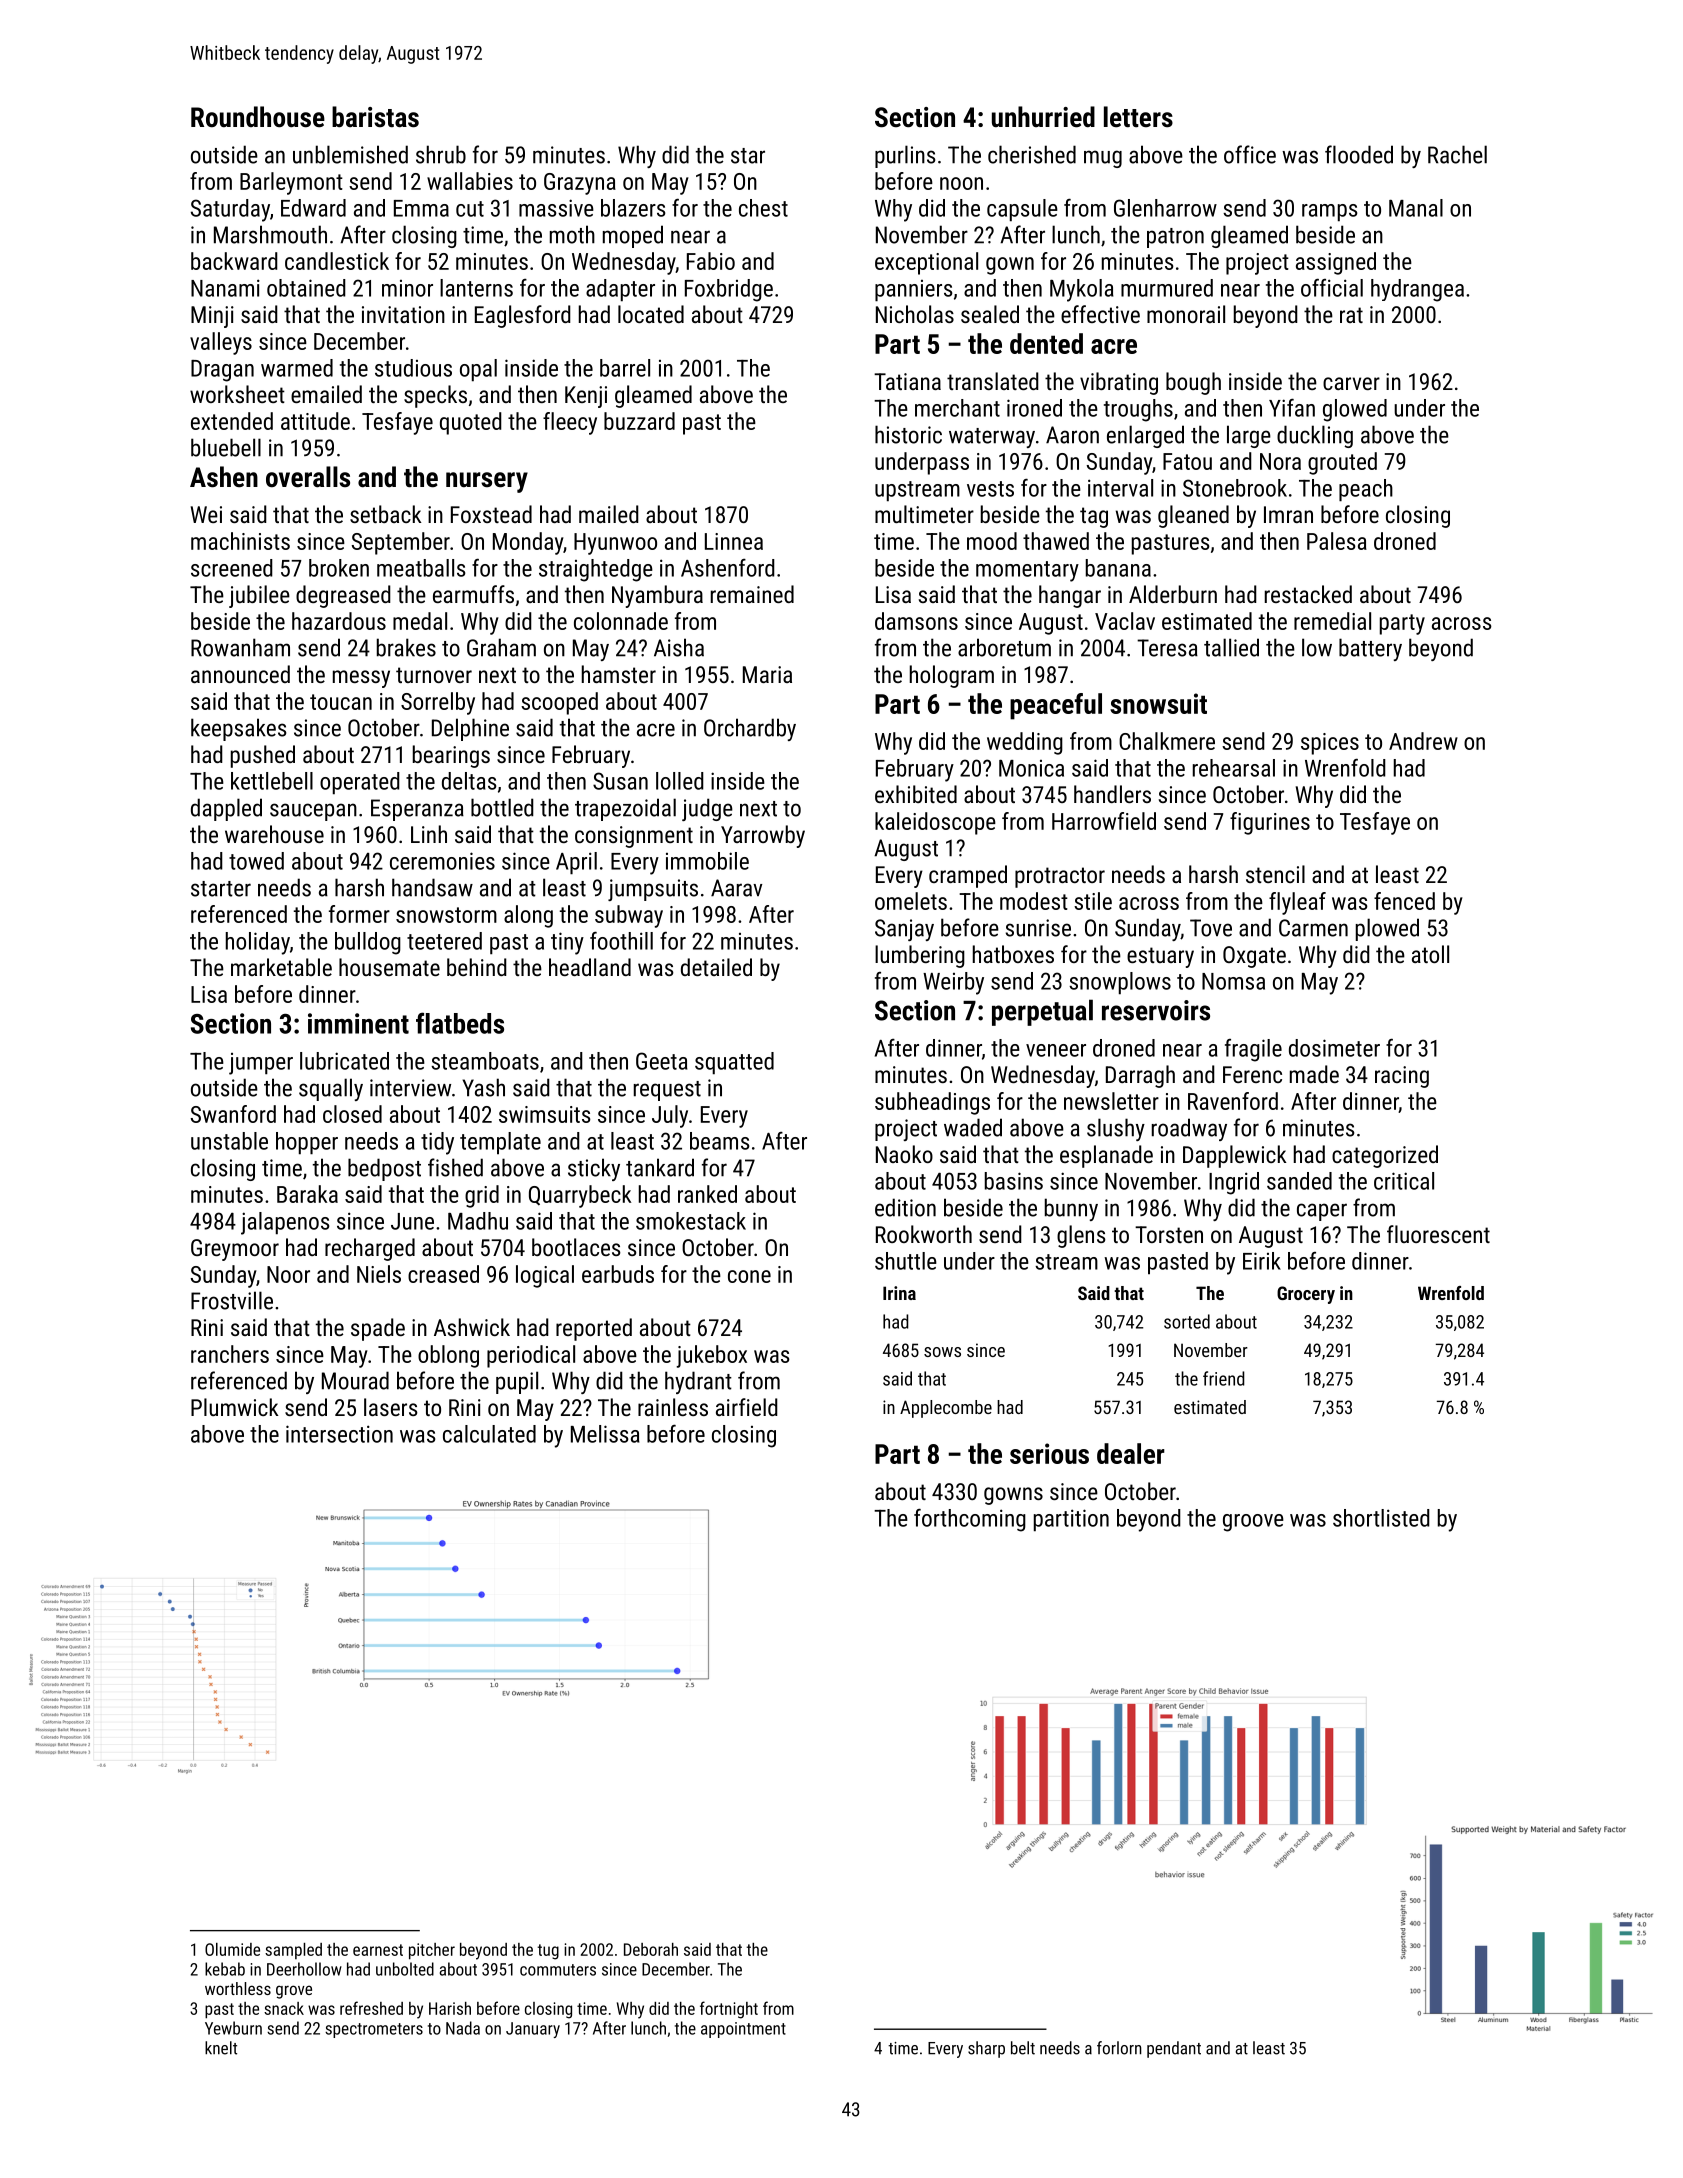  I want to click on categorized, so click(1385, 1156).
